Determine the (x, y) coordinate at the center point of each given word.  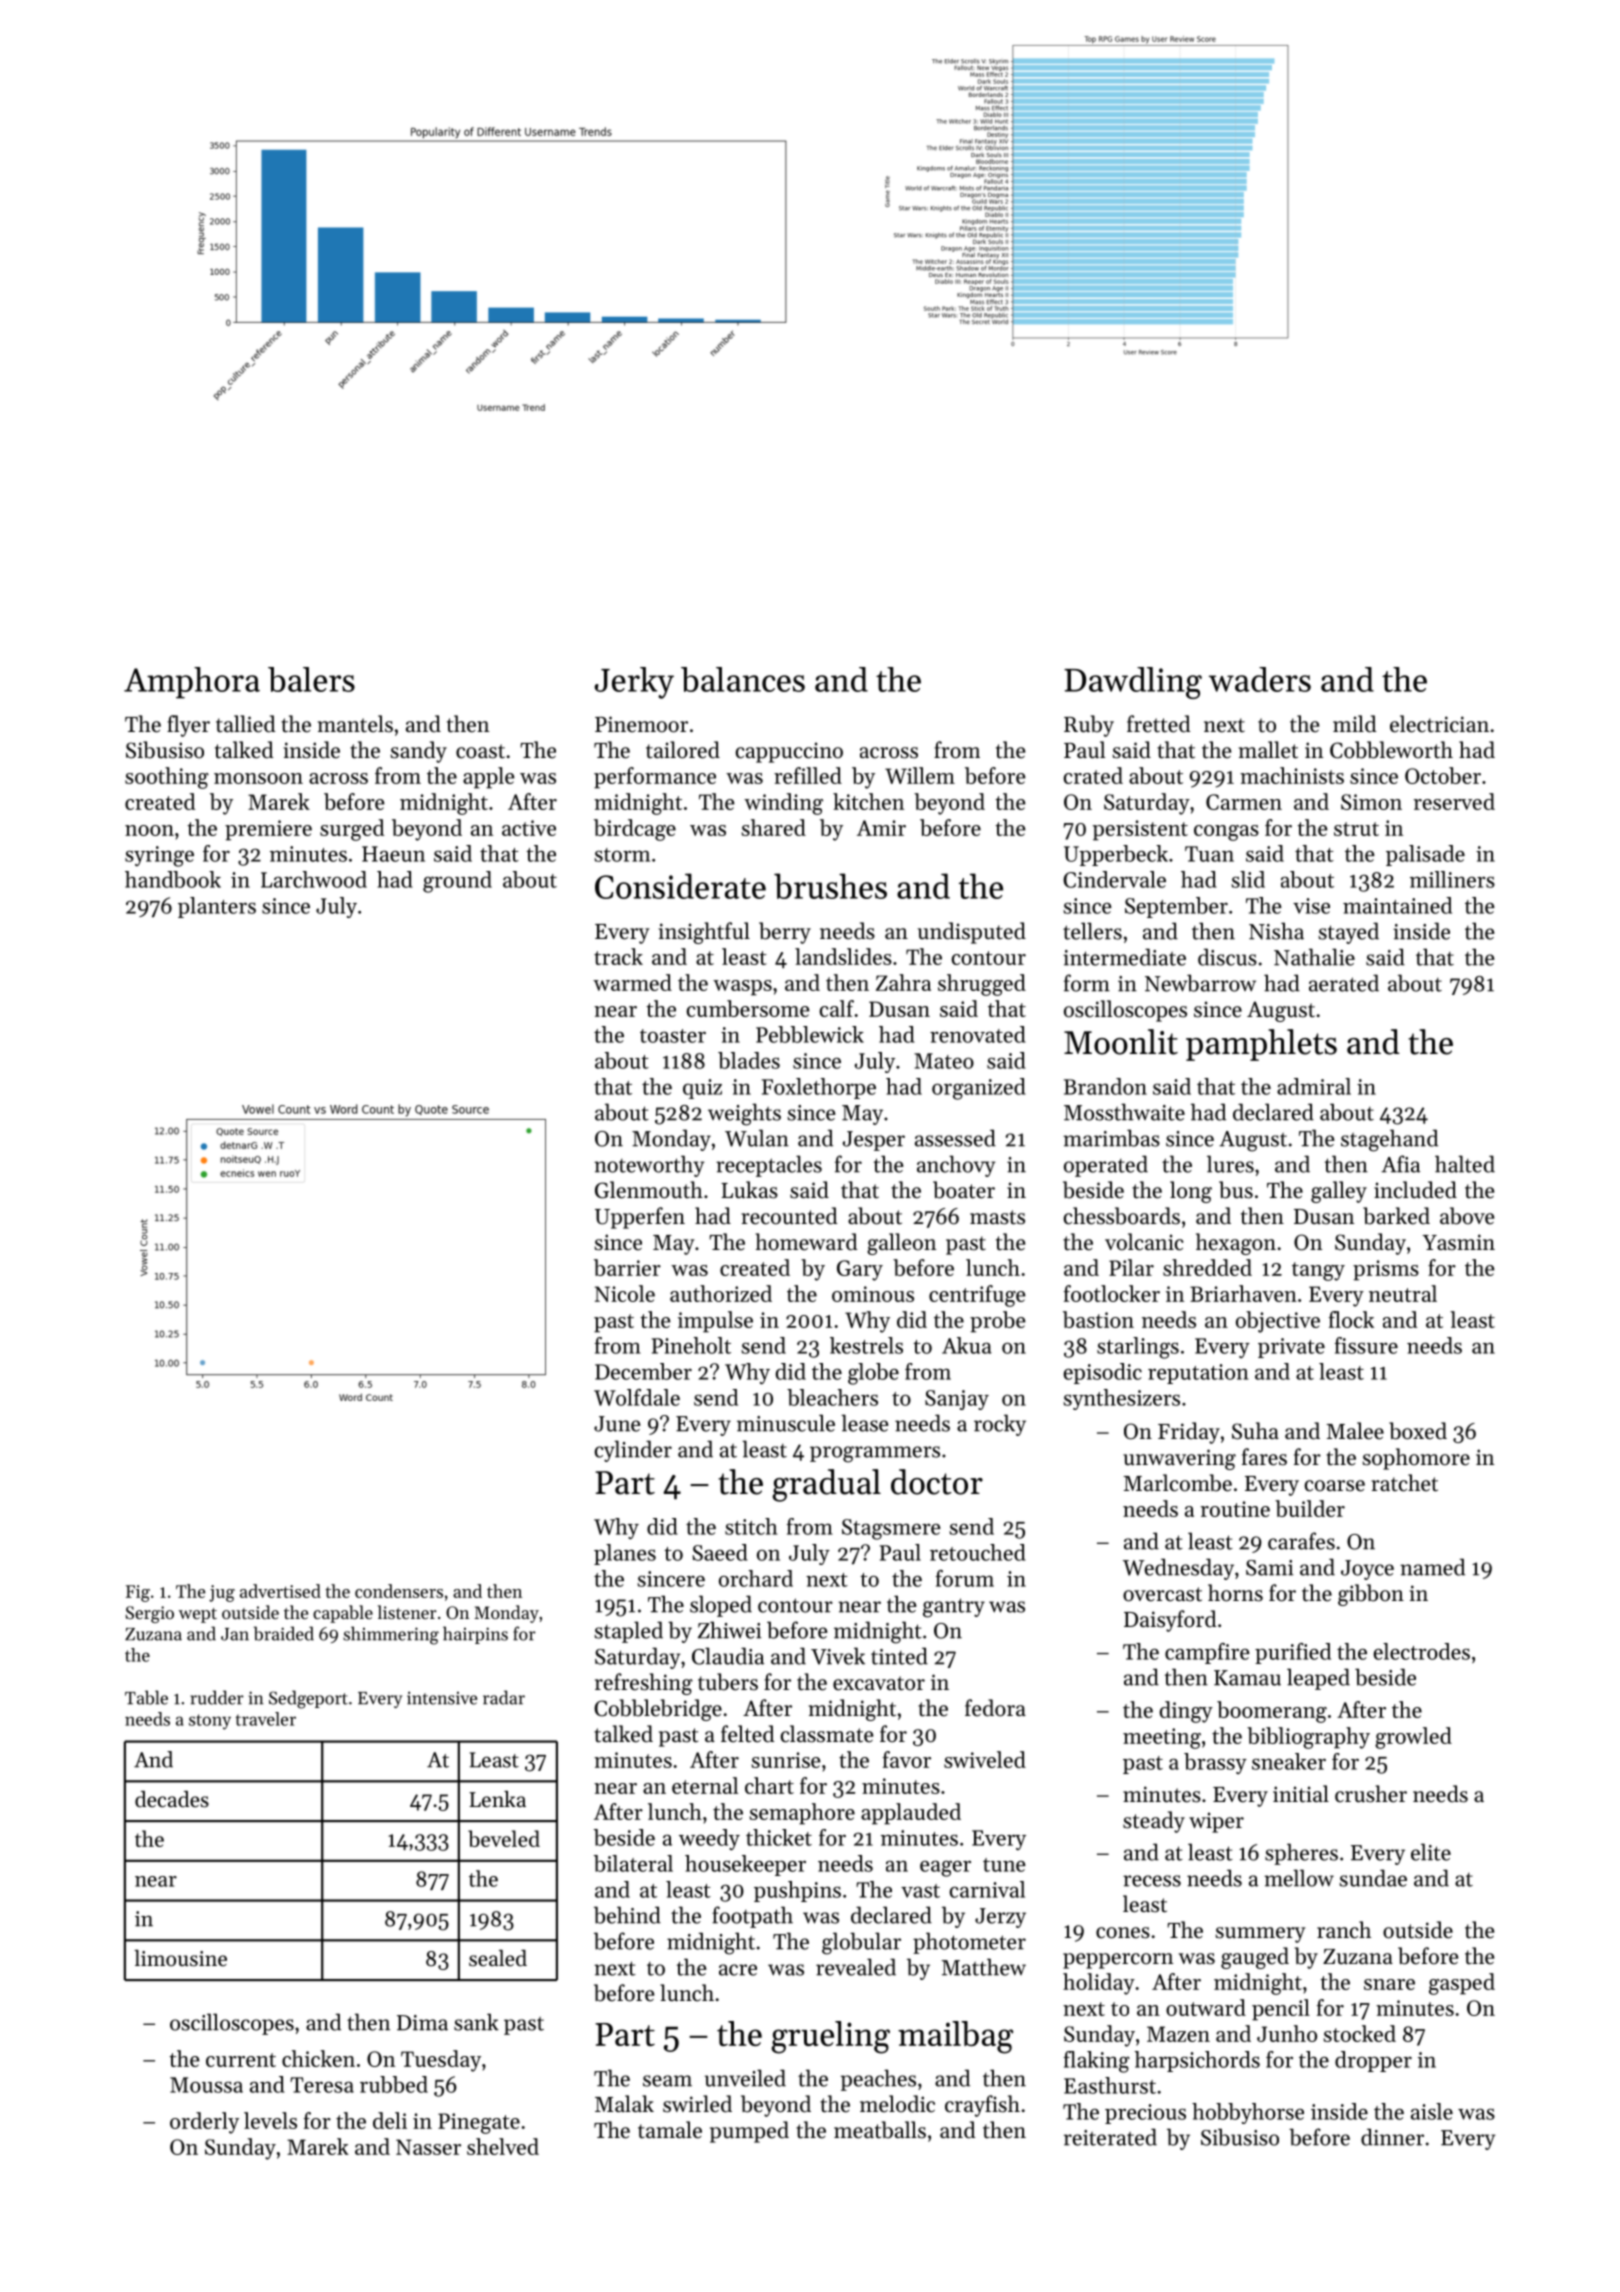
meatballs (880, 2130)
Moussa (206, 2085)
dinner (1392, 2137)
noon (149, 830)
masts (997, 1217)
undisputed (972, 933)
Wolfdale (637, 1397)
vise (1311, 906)
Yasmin (1458, 1242)
